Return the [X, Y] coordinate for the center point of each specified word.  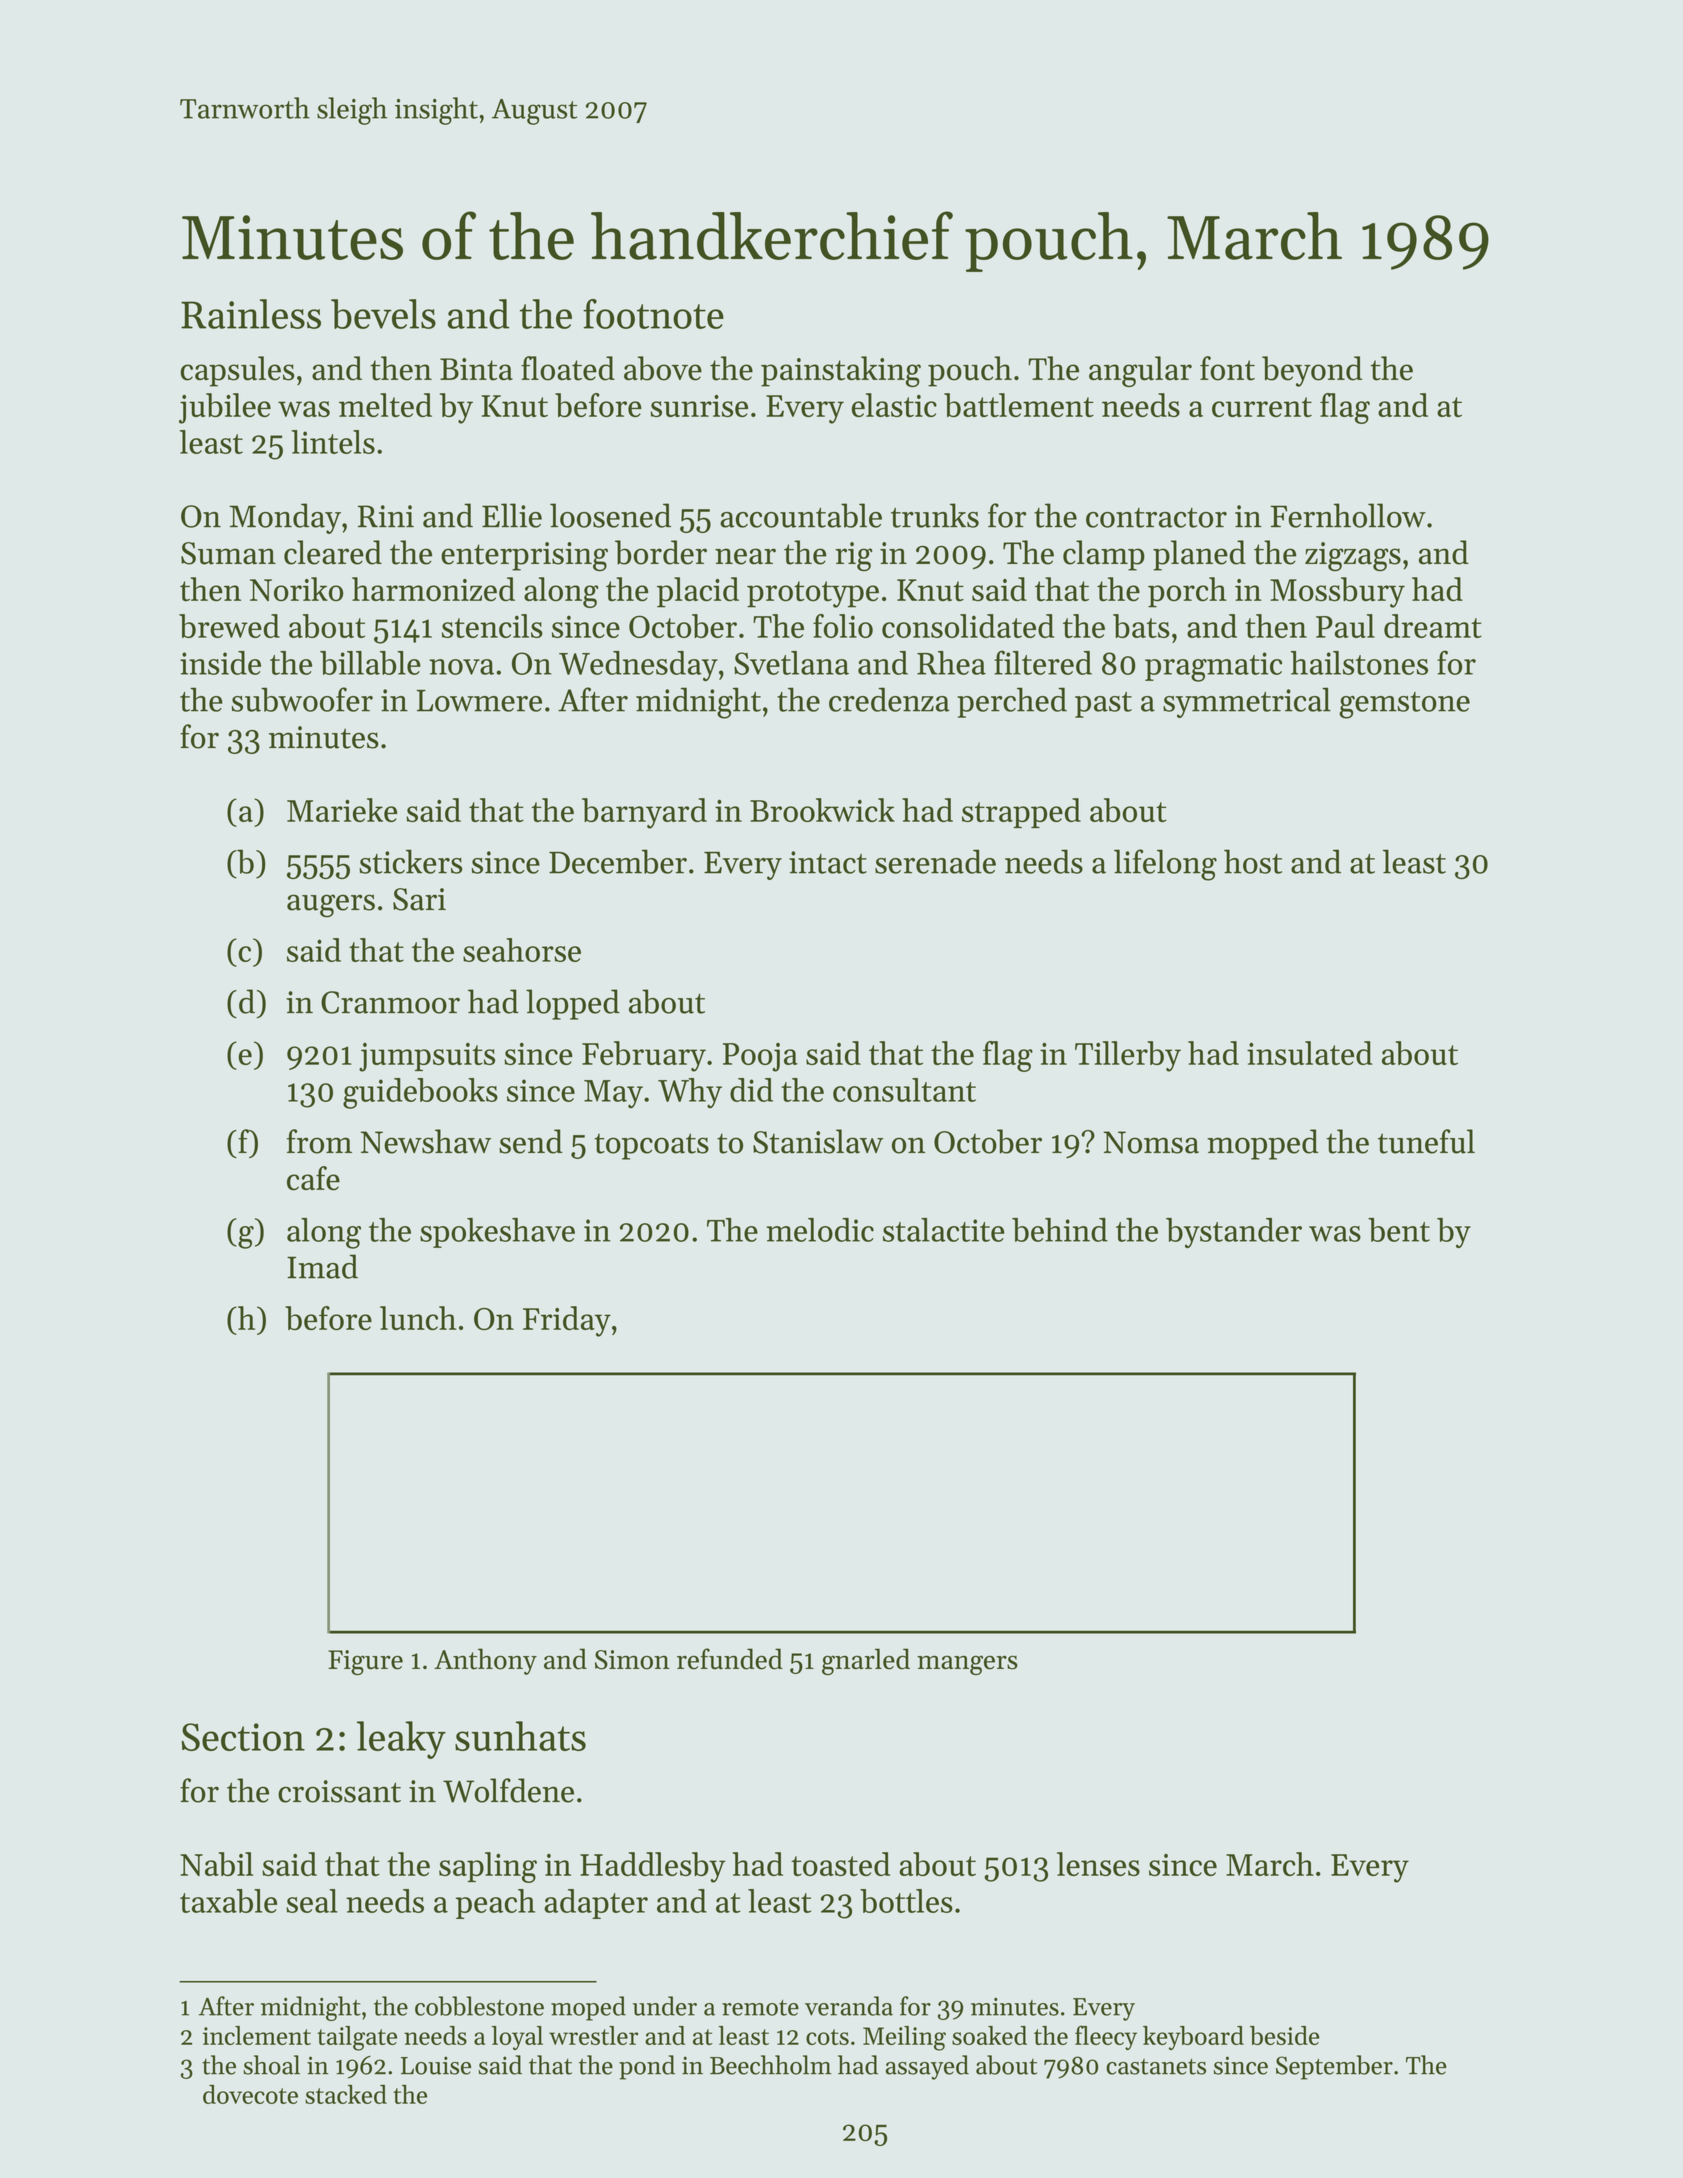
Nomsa [1151, 1142]
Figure [365, 1662]
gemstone [1404, 705]
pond [647, 2067]
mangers [967, 1665]
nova [461, 667]
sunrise [699, 406]
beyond [1312, 371]
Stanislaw [818, 1141]
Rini [386, 516]
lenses [1098, 1864]
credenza [889, 699]
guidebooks [420, 1093]
